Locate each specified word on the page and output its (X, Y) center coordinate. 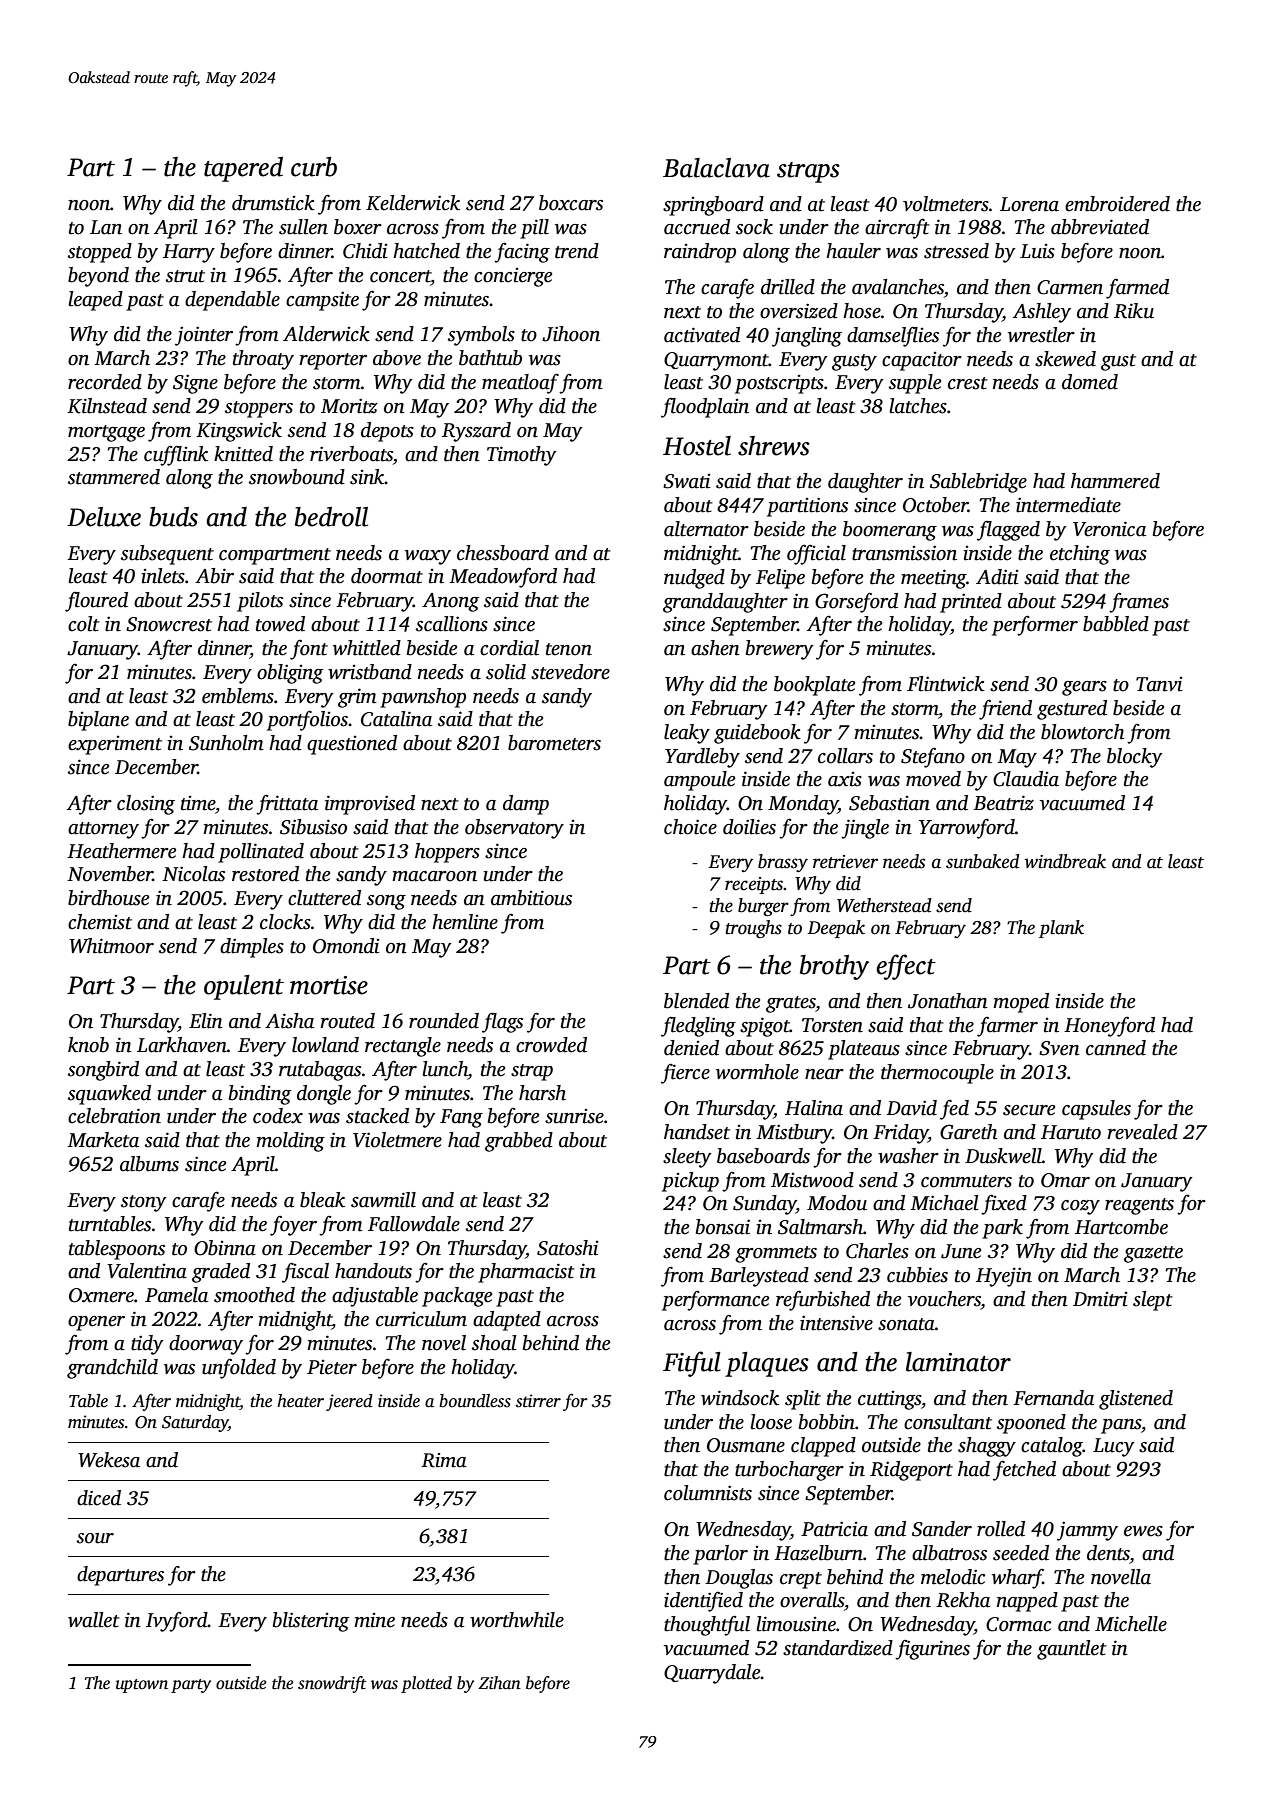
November (110, 874)
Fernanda (1053, 1398)
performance (715, 1300)
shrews (774, 446)
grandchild (112, 1369)
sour (95, 1538)
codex (278, 1116)
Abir (214, 576)
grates (791, 1004)
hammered (1115, 481)
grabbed (519, 1142)
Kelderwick (413, 203)
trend (577, 251)
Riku (1134, 311)
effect (906, 967)
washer (908, 1156)
